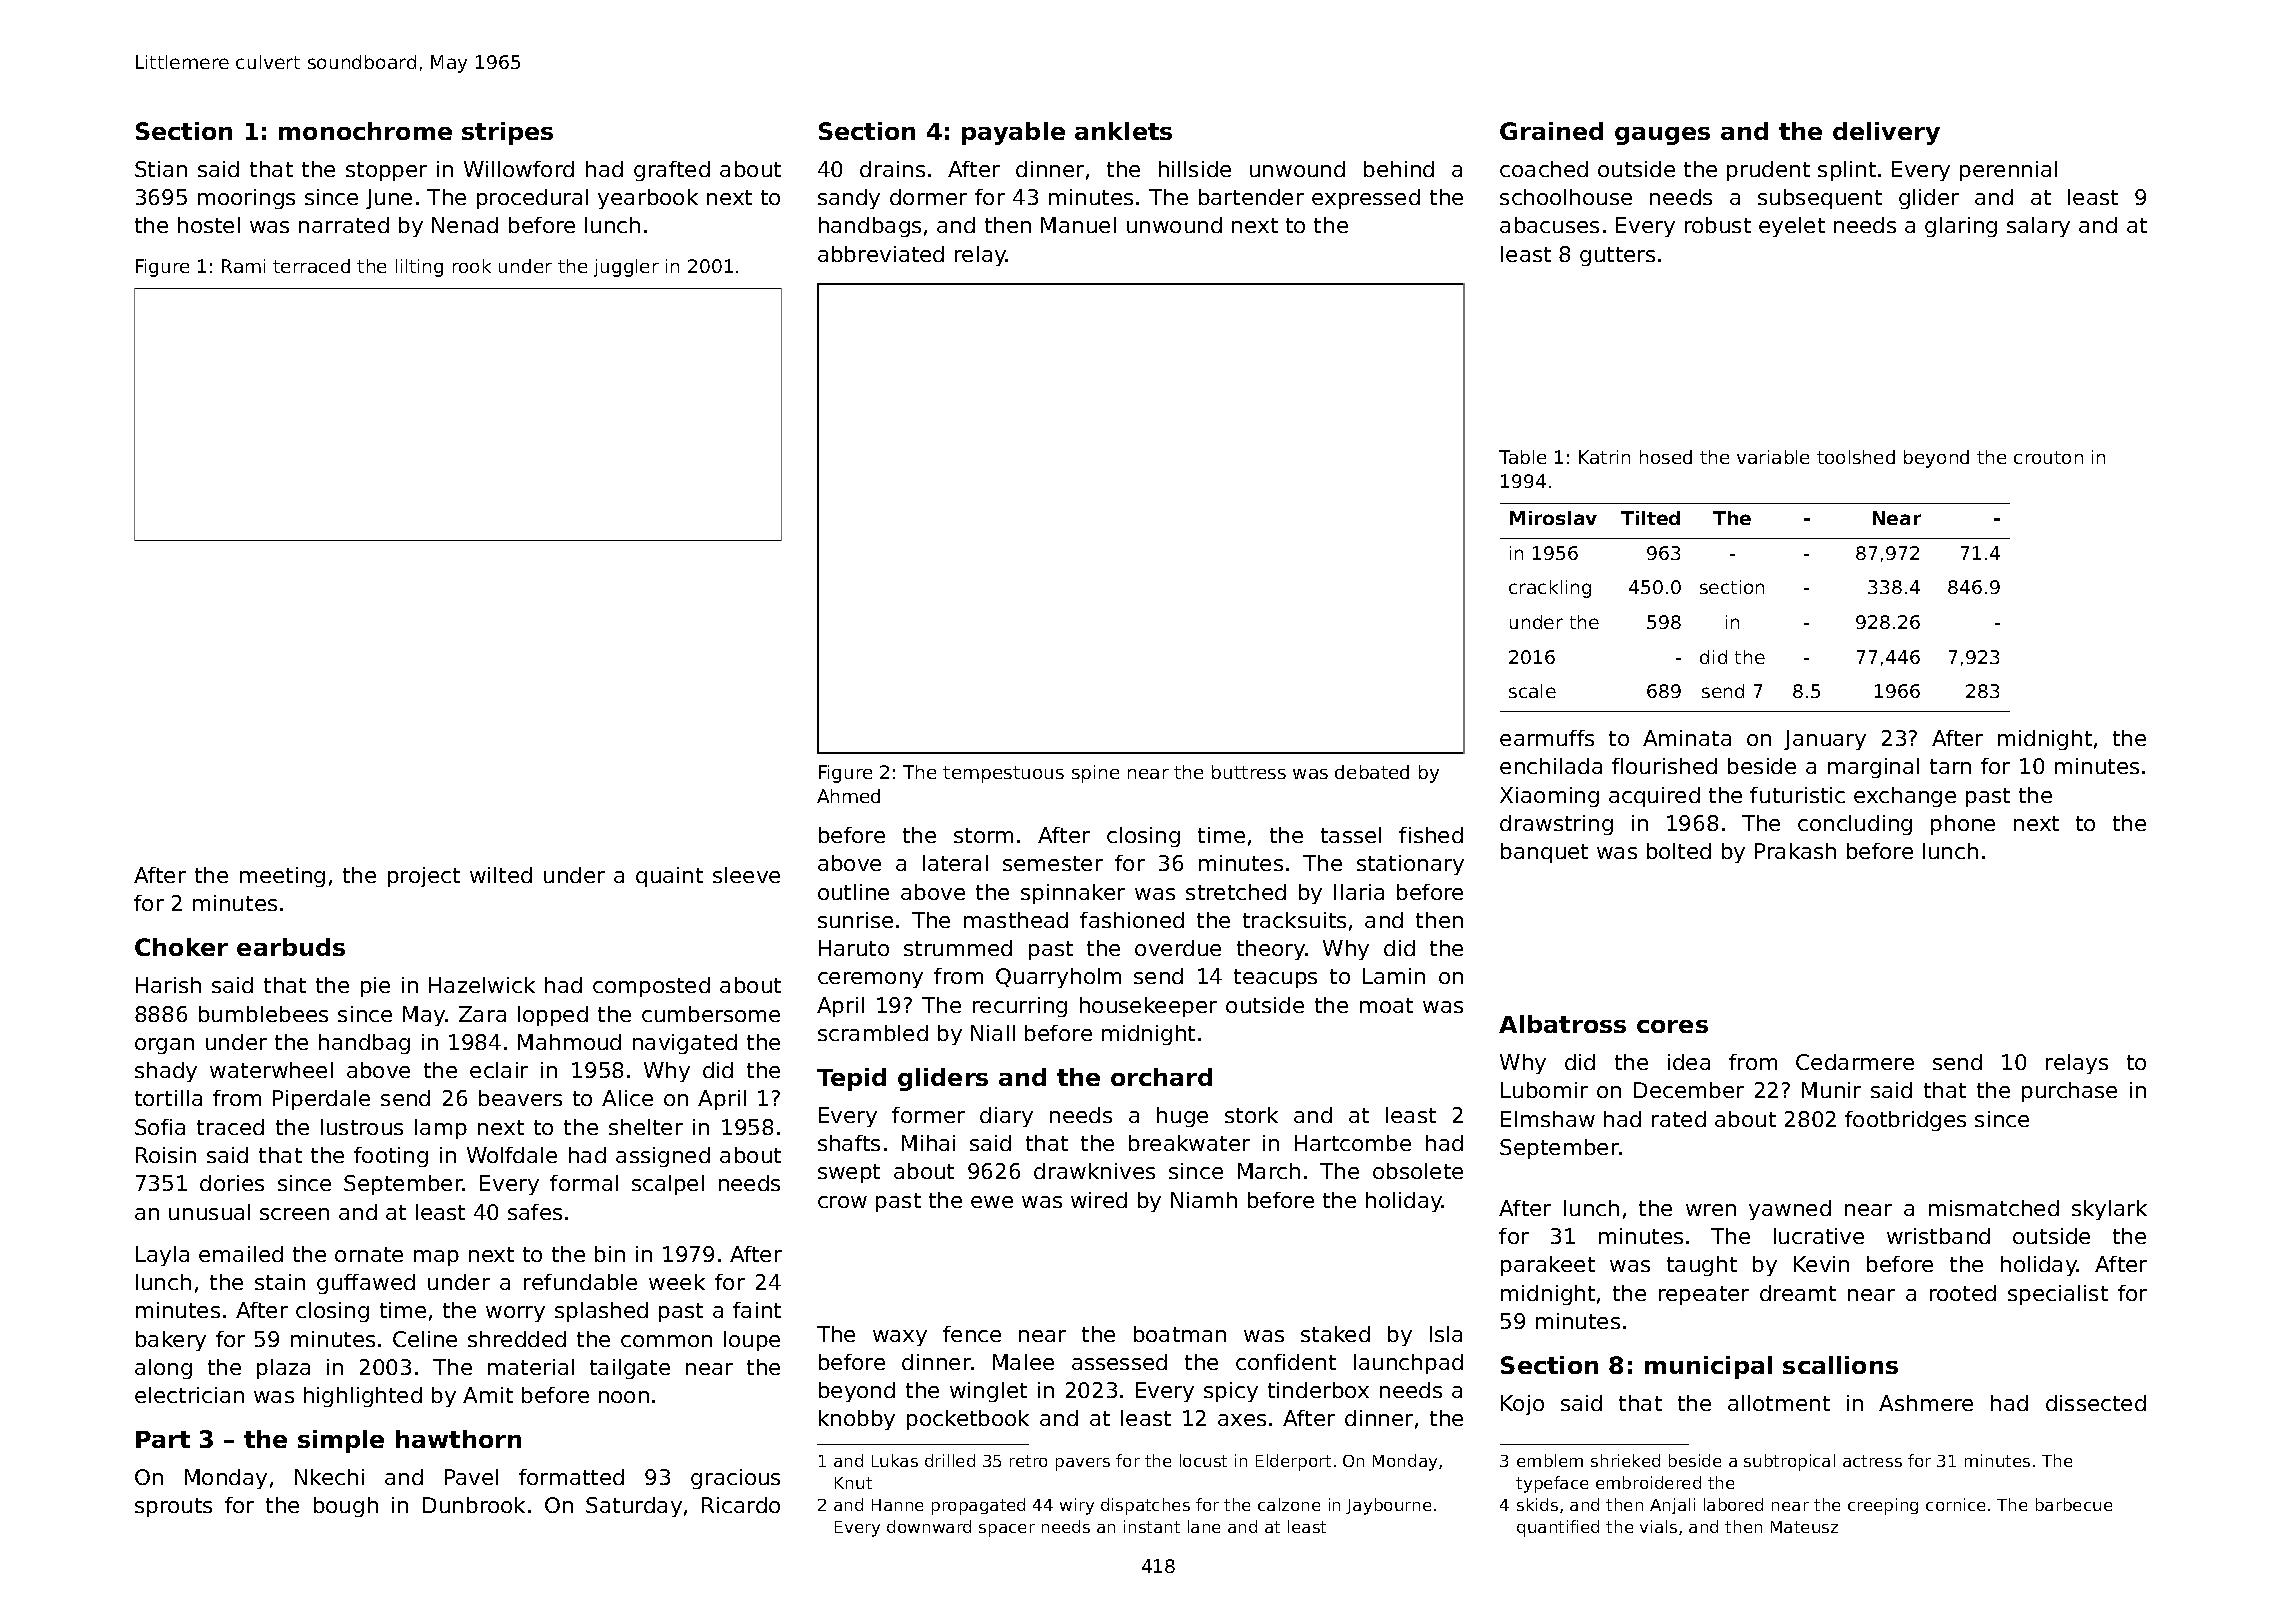 The image size is (2282, 1614). I want to click on cores, so click(1672, 1026).
